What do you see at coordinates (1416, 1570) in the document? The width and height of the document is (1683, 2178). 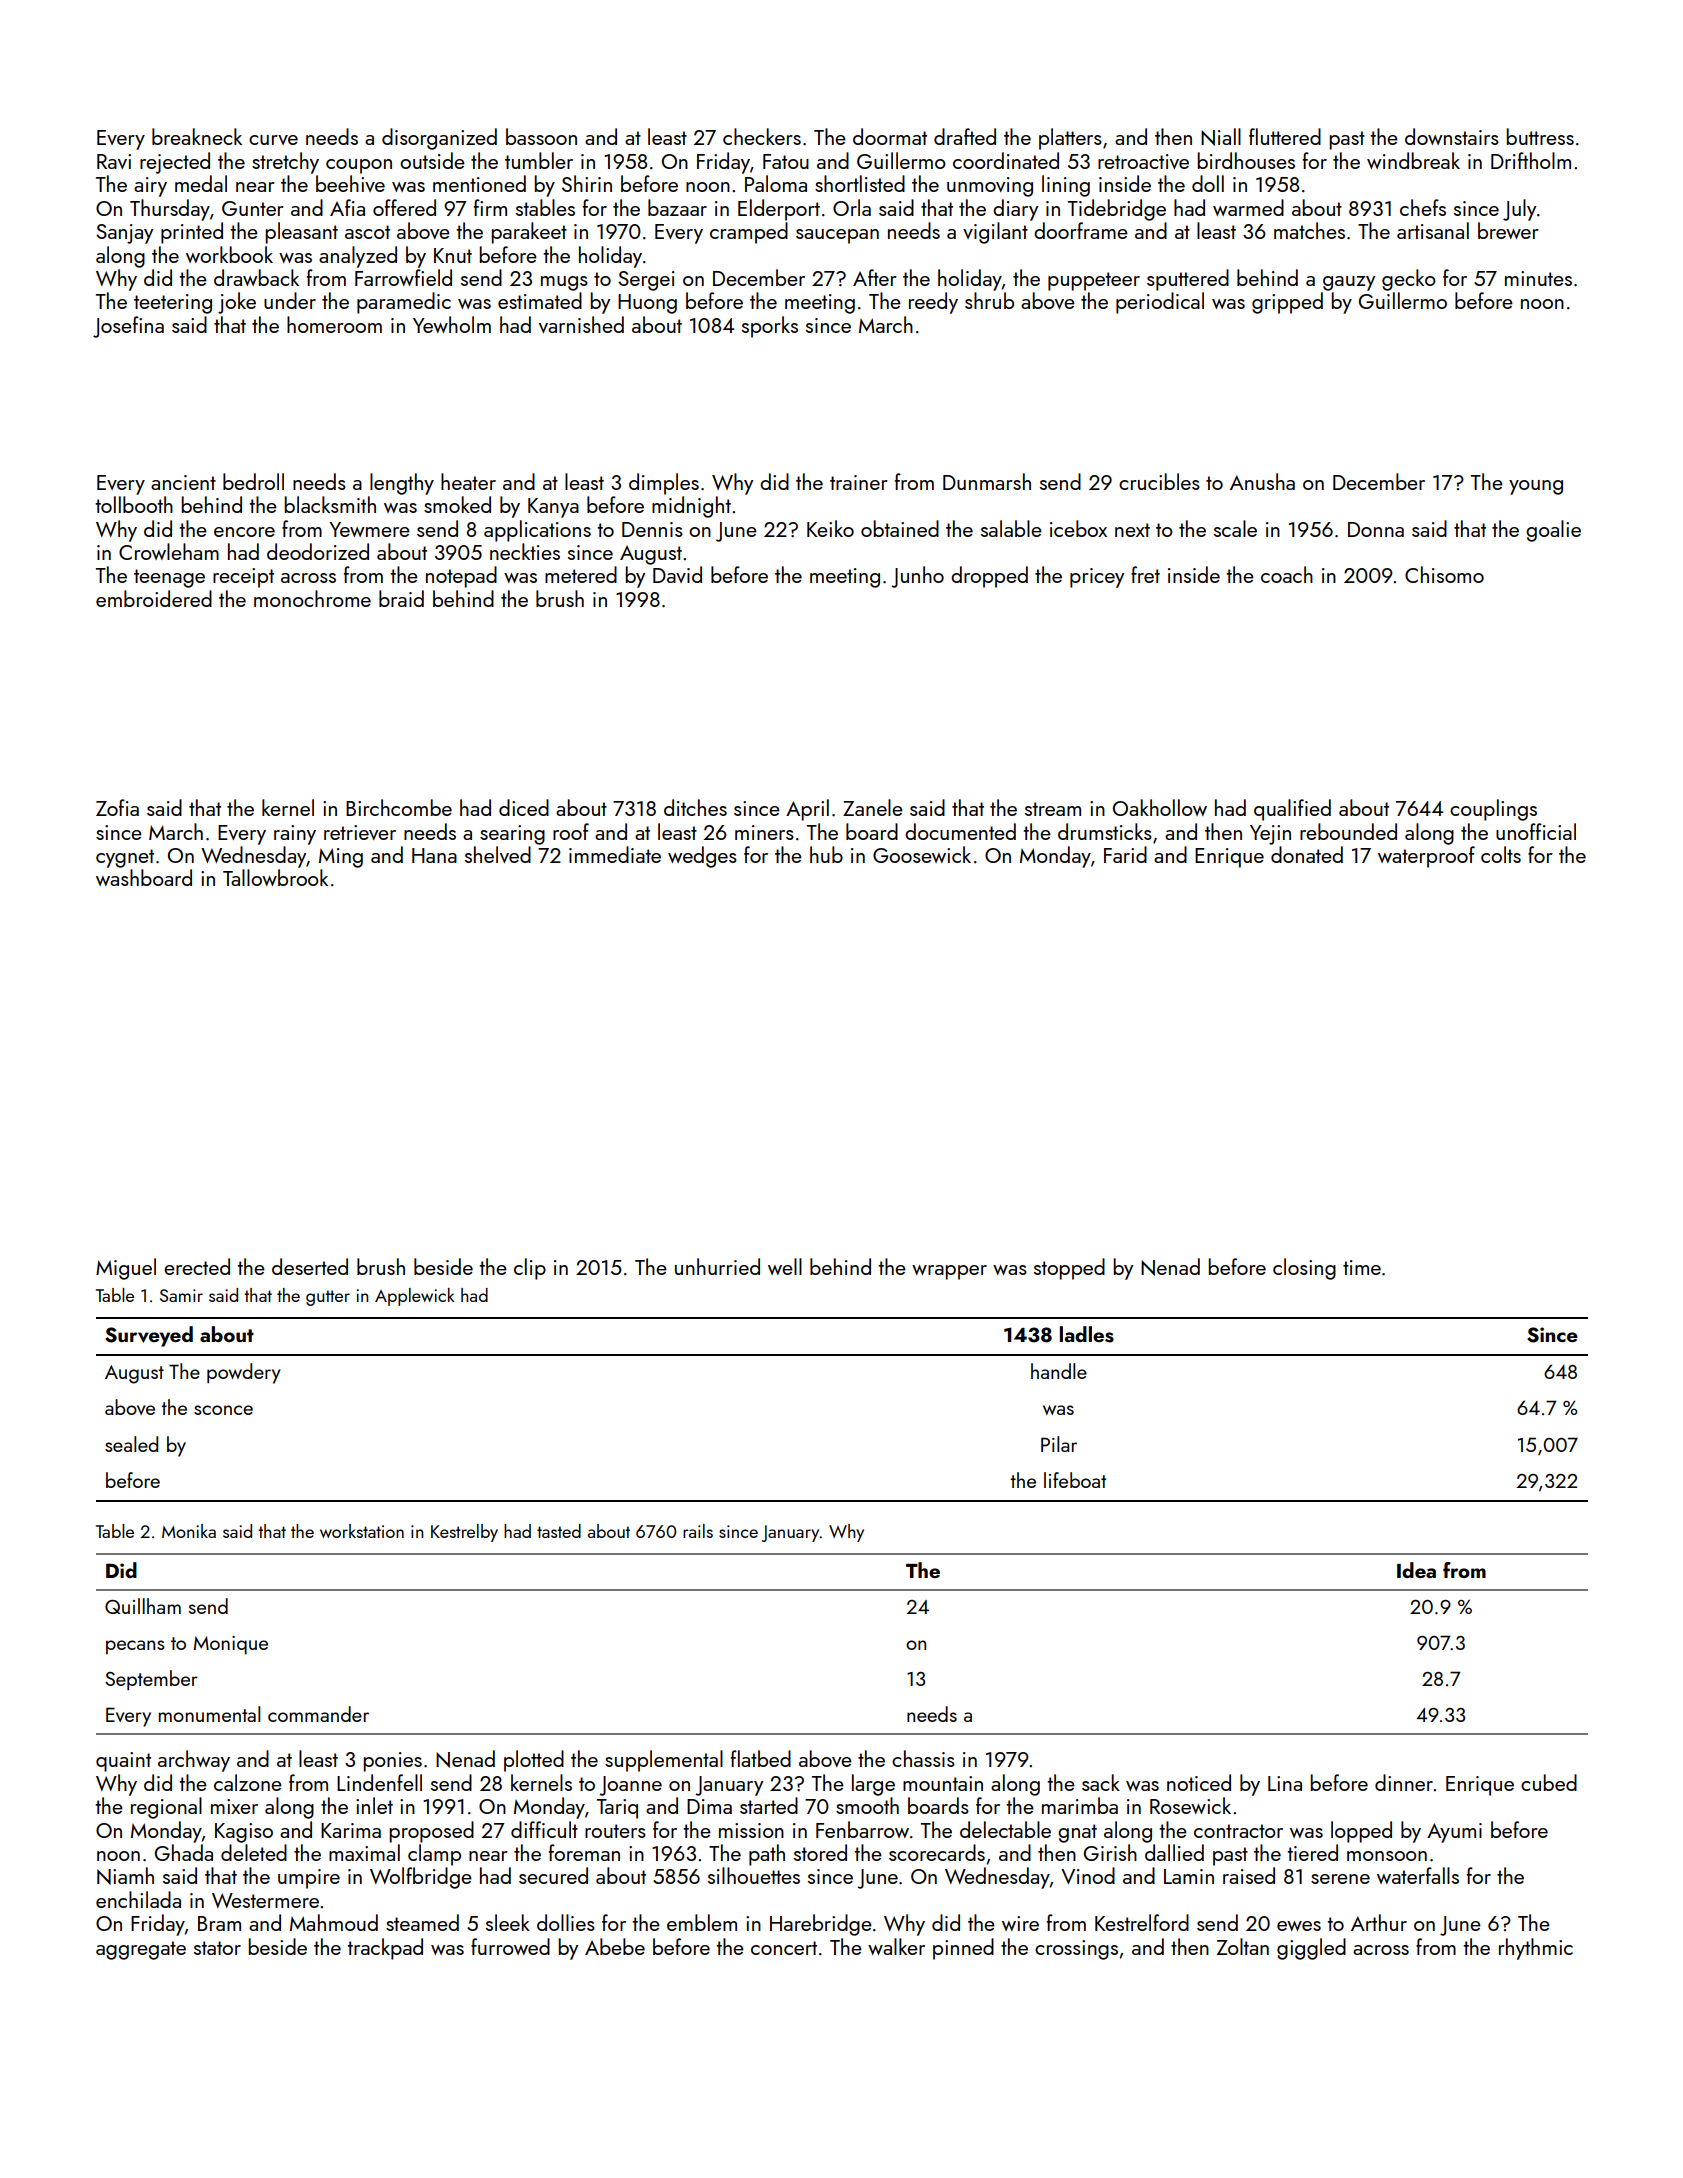 I see `Idea` at bounding box center [1416, 1570].
